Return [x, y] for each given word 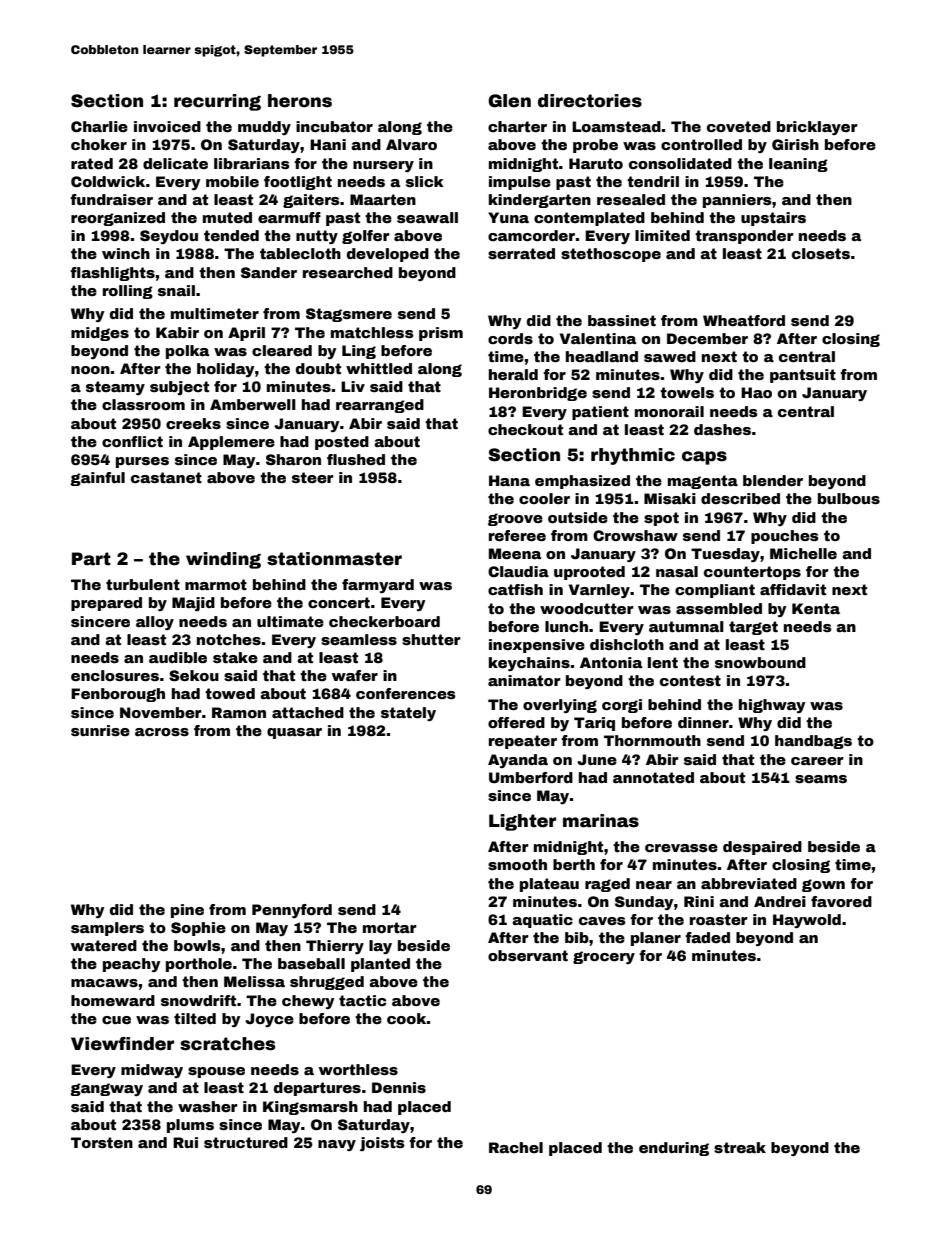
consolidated [680, 163]
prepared [106, 604]
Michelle [803, 553]
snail [176, 290]
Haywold [807, 921]
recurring [217, 102]
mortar [390, 927]
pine [187, 911]
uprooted [589, 573]
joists [382, 1144]
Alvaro [411, 144]
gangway [106, 1089]
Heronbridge [538, 394]
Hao [756, 392]
